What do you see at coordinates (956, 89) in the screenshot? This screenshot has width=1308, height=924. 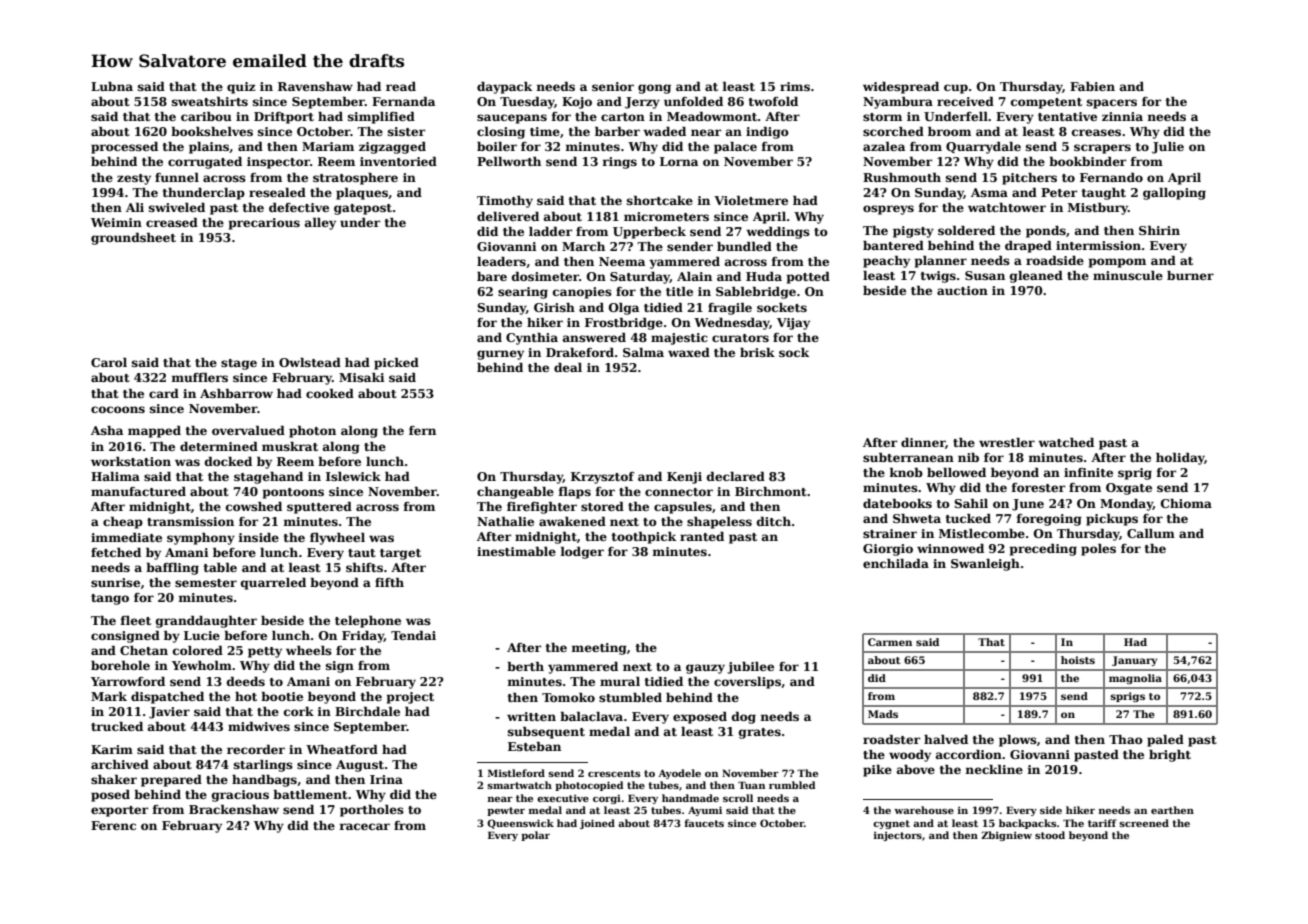 I see `cup` at bounding box center [956, 89].
